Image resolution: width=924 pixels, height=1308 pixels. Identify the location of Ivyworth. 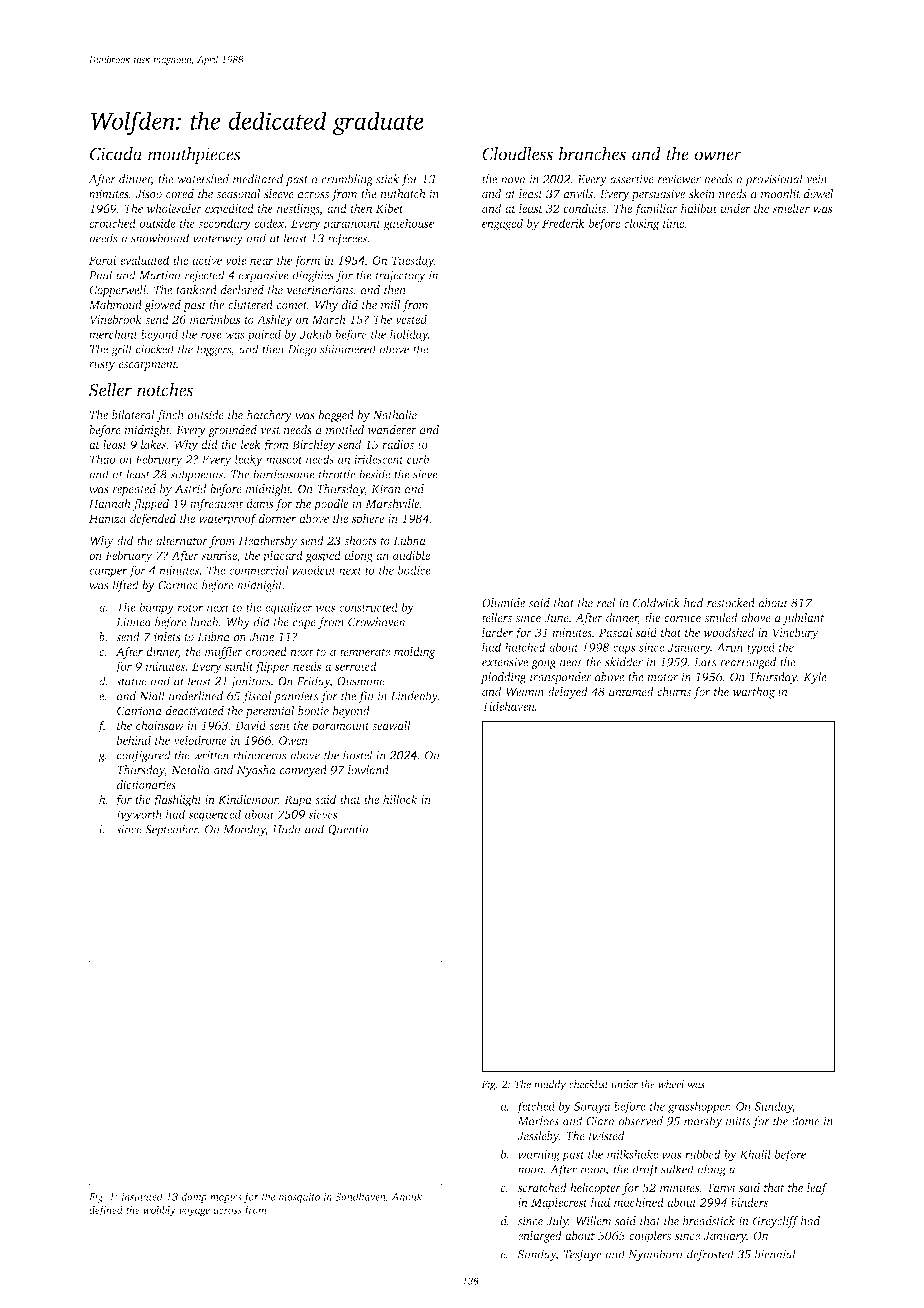
(139, 815).
